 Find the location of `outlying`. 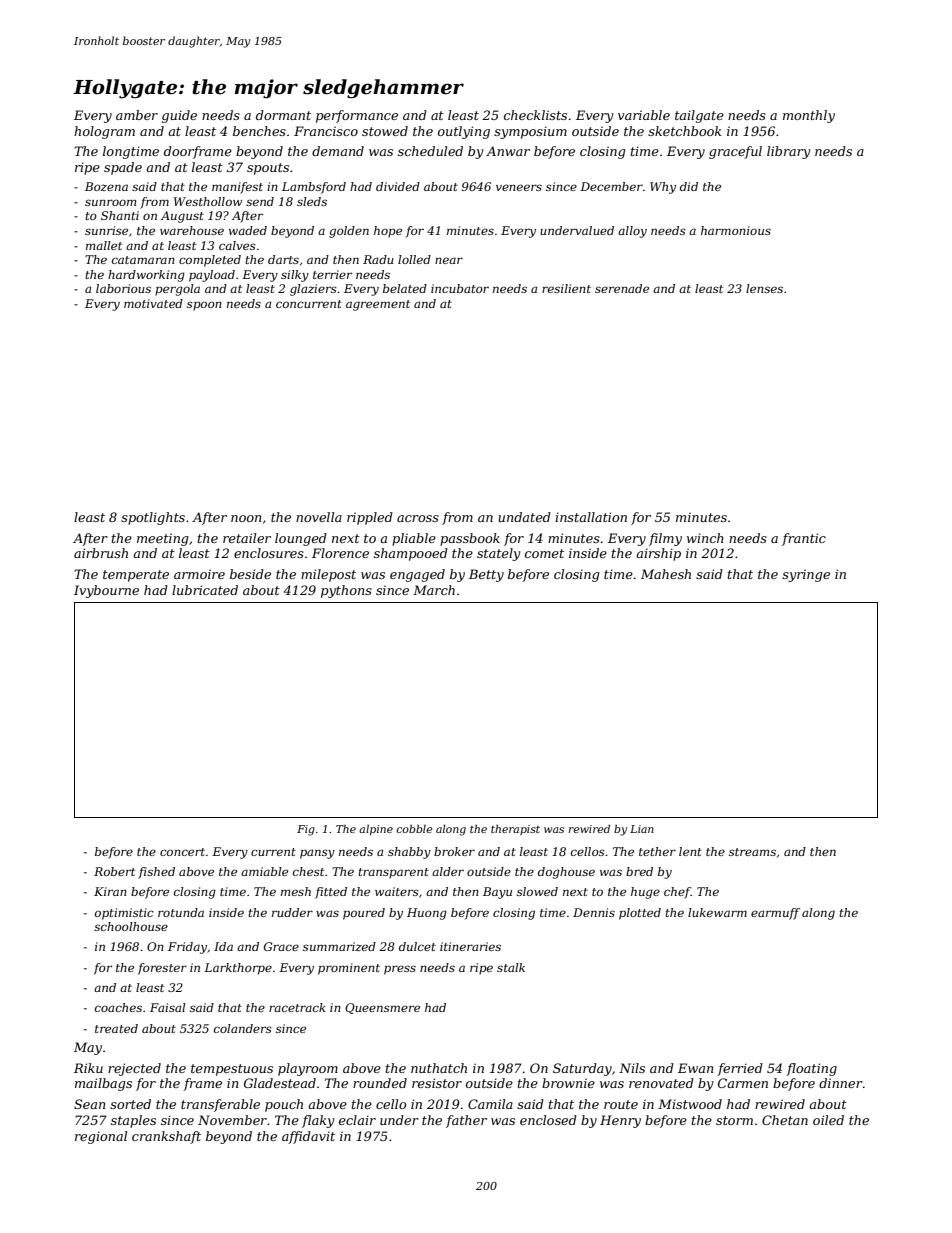

outlying is located at coordinates (464, 132).
